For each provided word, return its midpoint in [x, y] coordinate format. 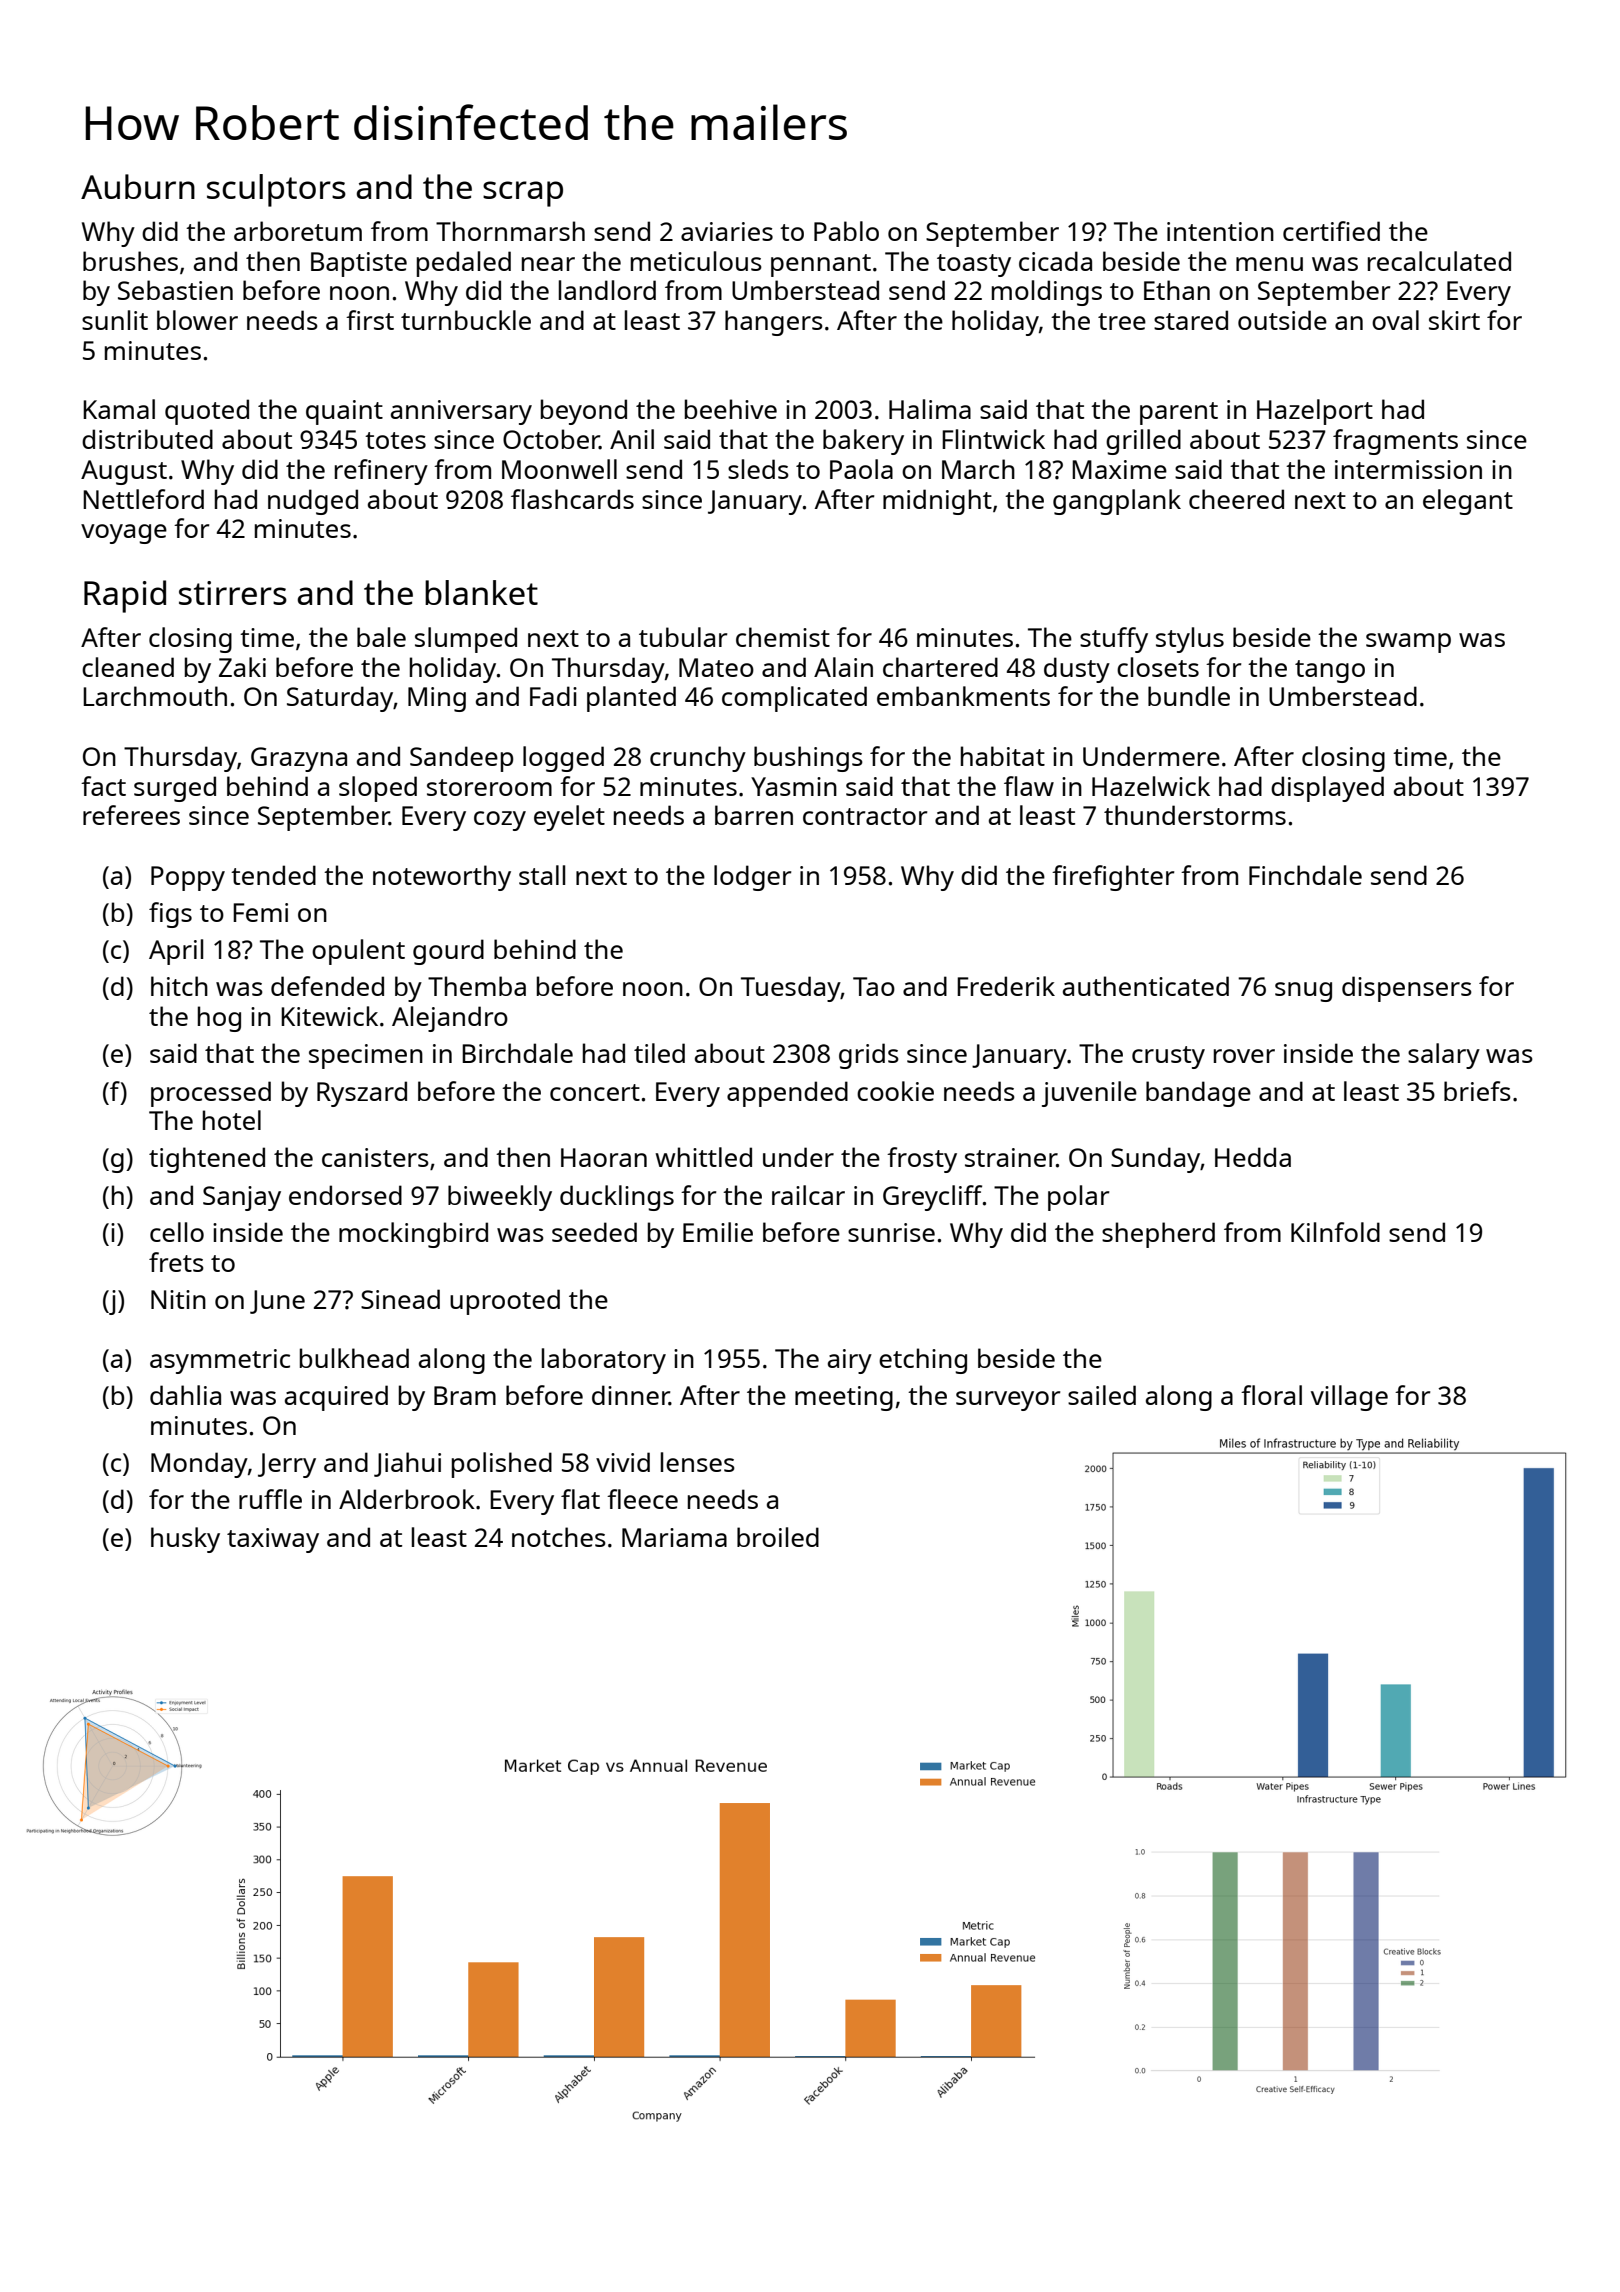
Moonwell [559, 469]
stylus [1190, 640]
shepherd [1158, 1235]
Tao [874, 986]
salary [1444, 1056]
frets [176, 1262]
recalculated [1439, 261]
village [1349, 1398]
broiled [778, 1537]
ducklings [617, 1198]
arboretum [298, 231]
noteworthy [442, 878]
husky [185, 1540]
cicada [1055, 261]
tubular [683, 637]
